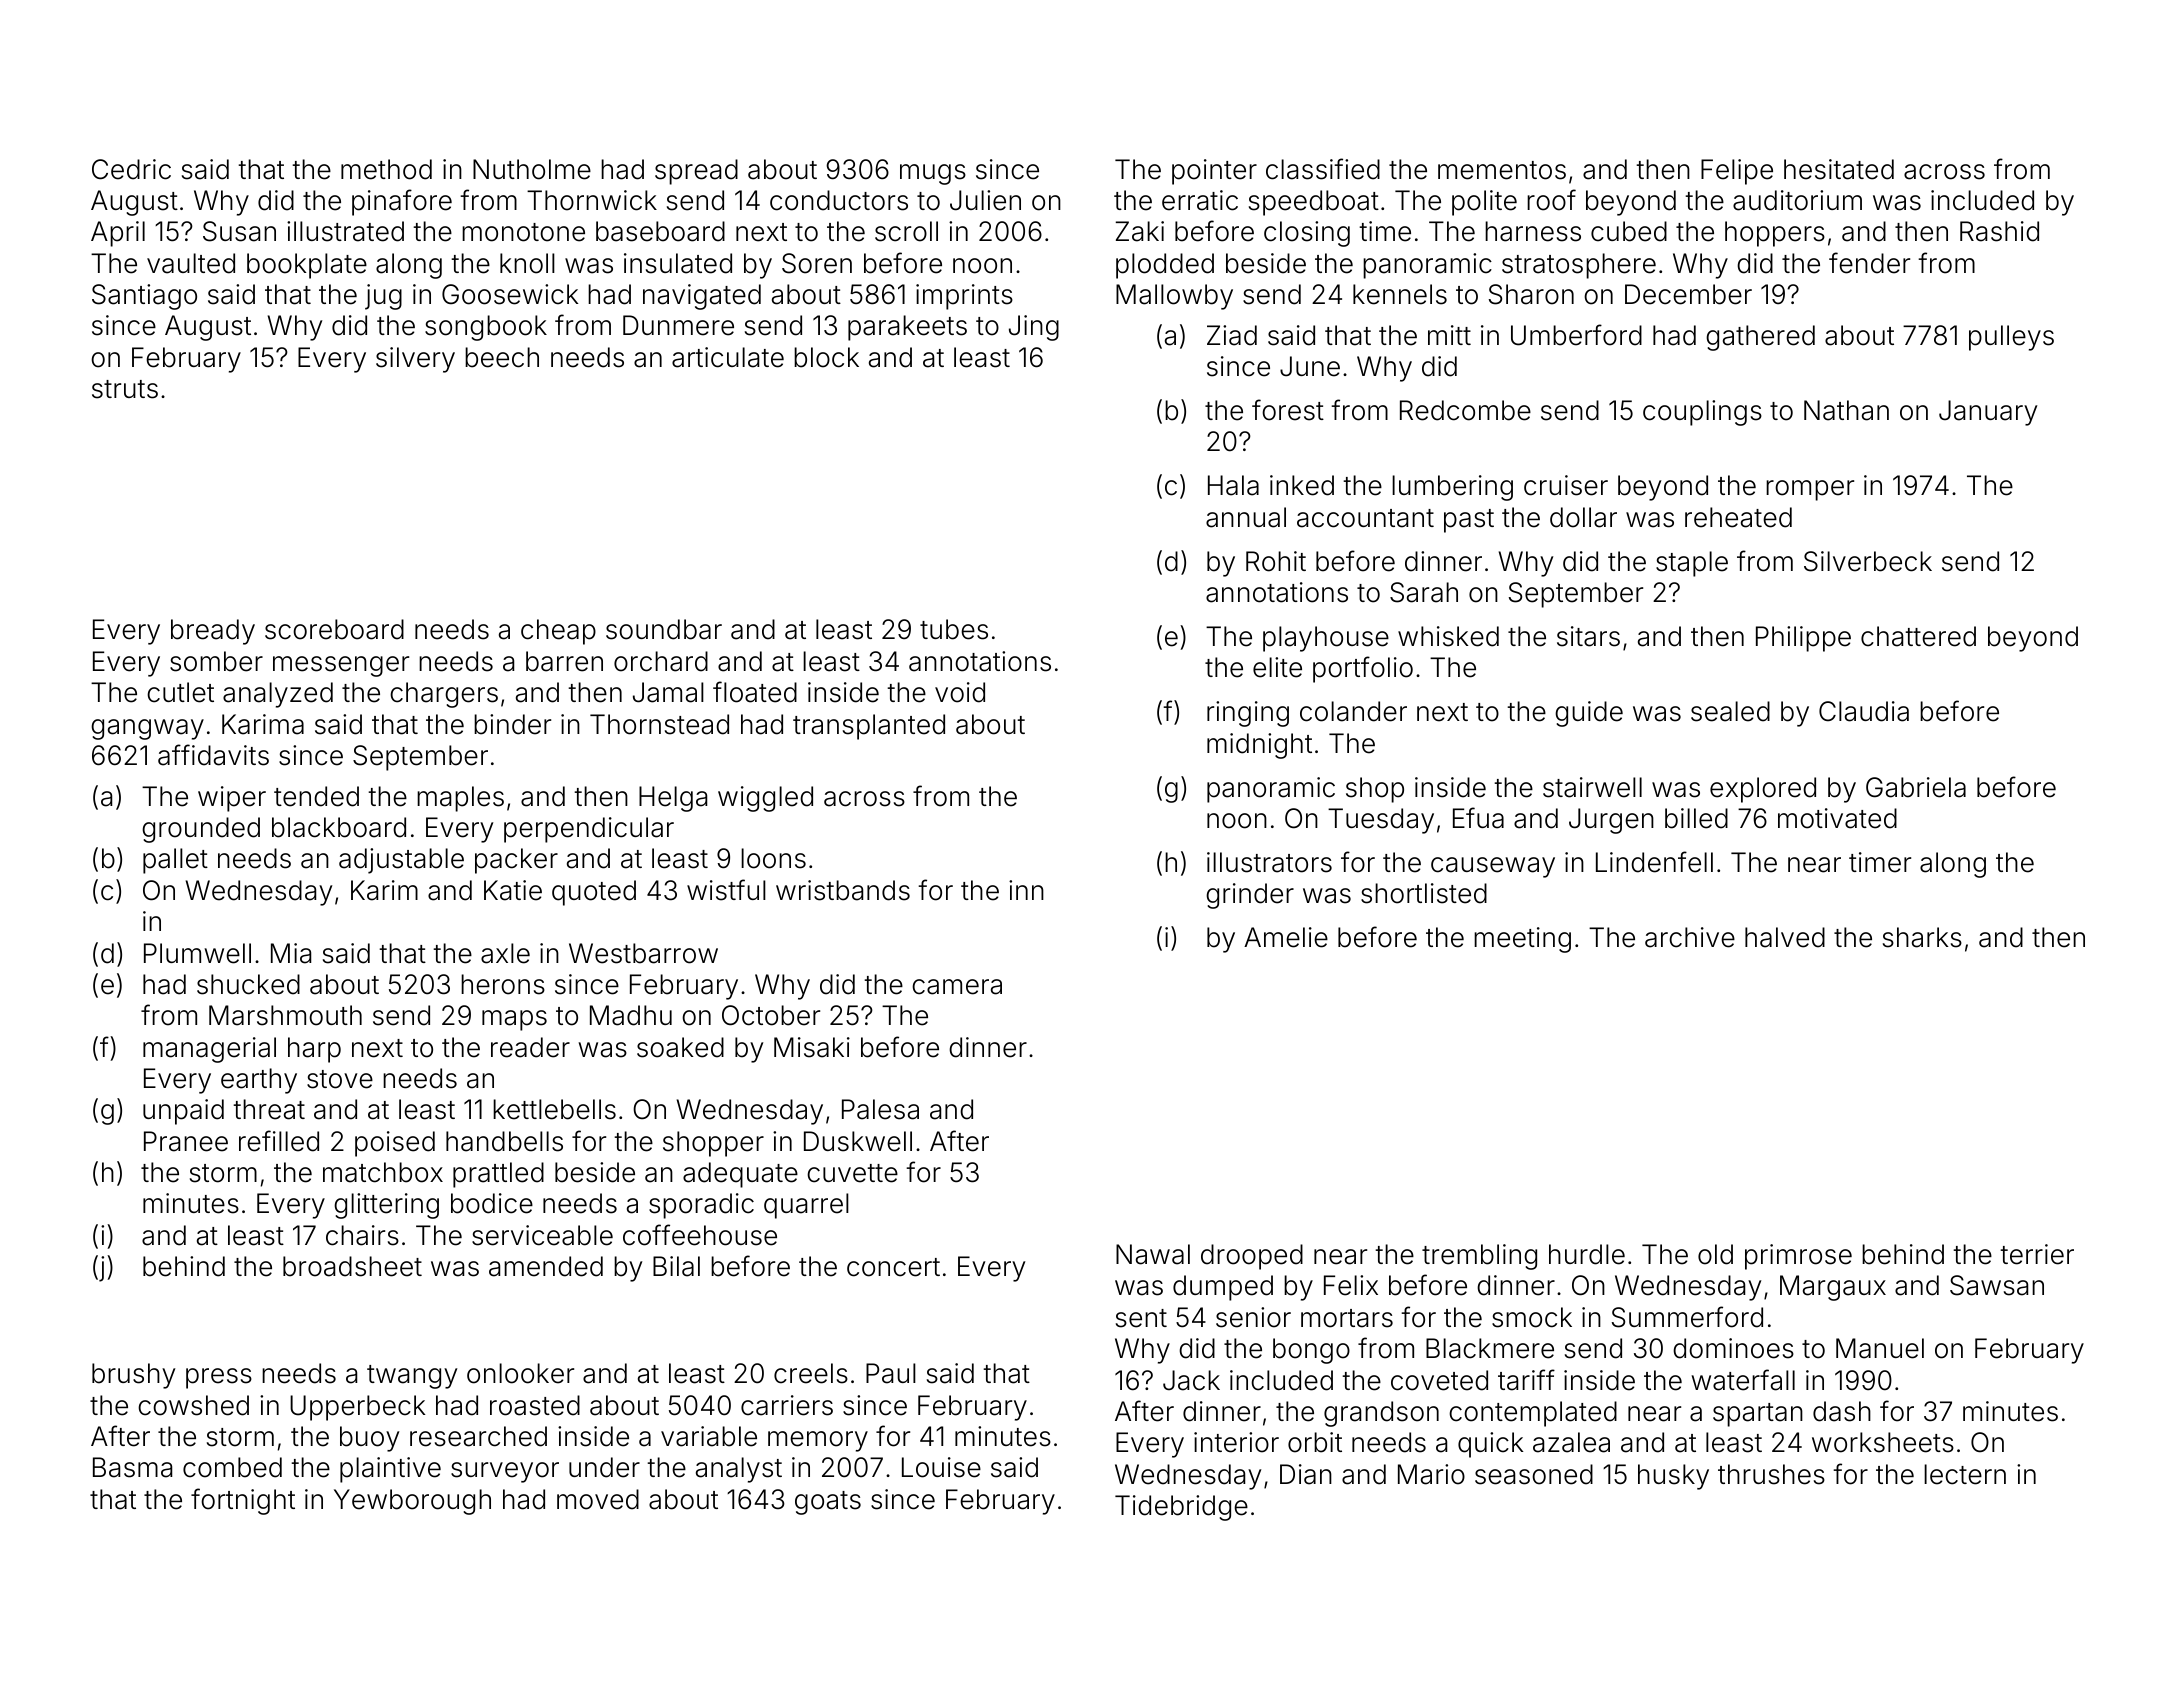 Image resolution: width=2178 pixels, height=1683 pixels. Describe the element at coordinates (197, 953) in the screenshot. I see `Plumwell` at that location.
